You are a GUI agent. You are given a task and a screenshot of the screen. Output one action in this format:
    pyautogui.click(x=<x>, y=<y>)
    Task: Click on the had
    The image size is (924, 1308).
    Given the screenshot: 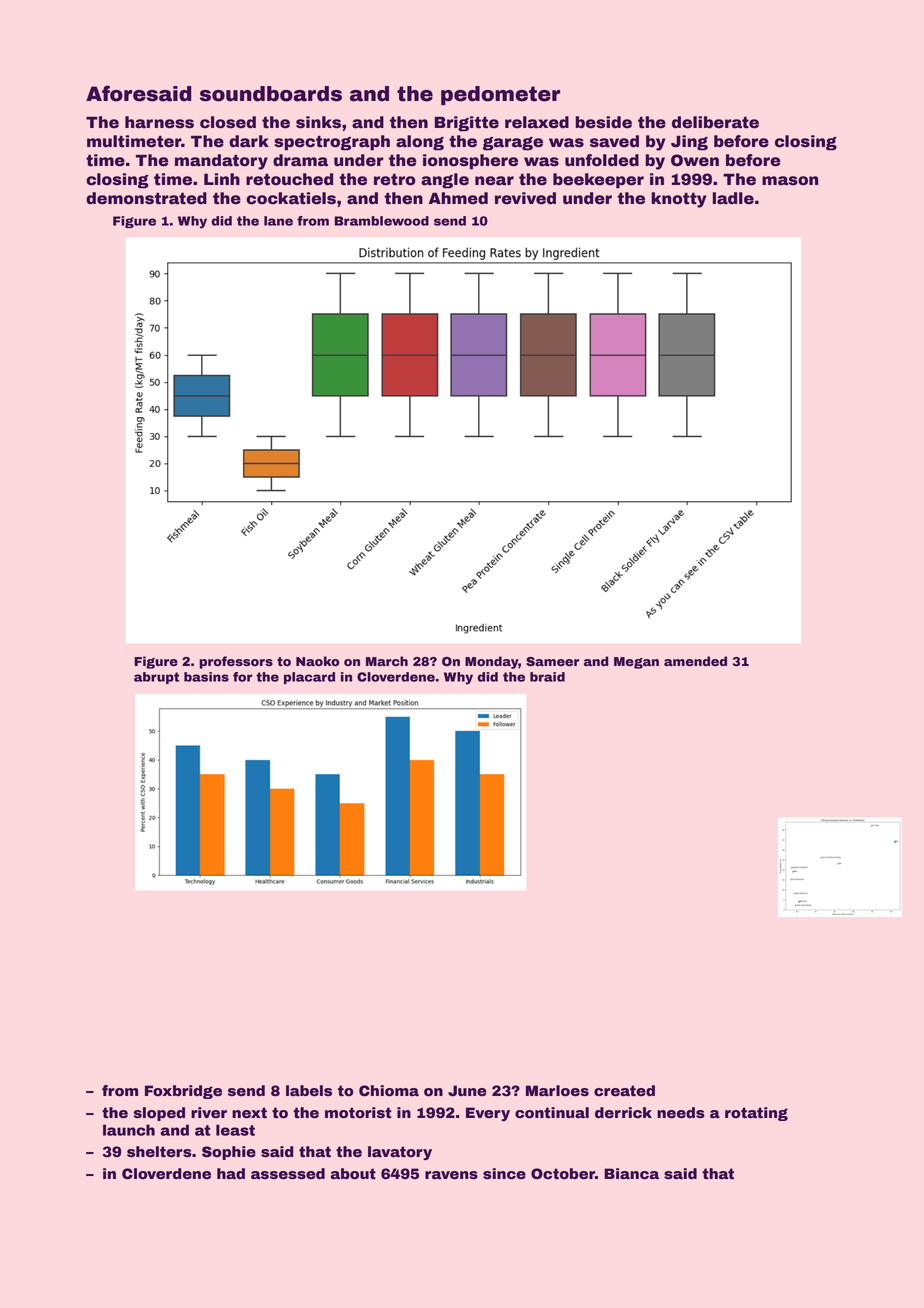 What is the action you would take?
    pyautogui.click(x=231, y=1174)
